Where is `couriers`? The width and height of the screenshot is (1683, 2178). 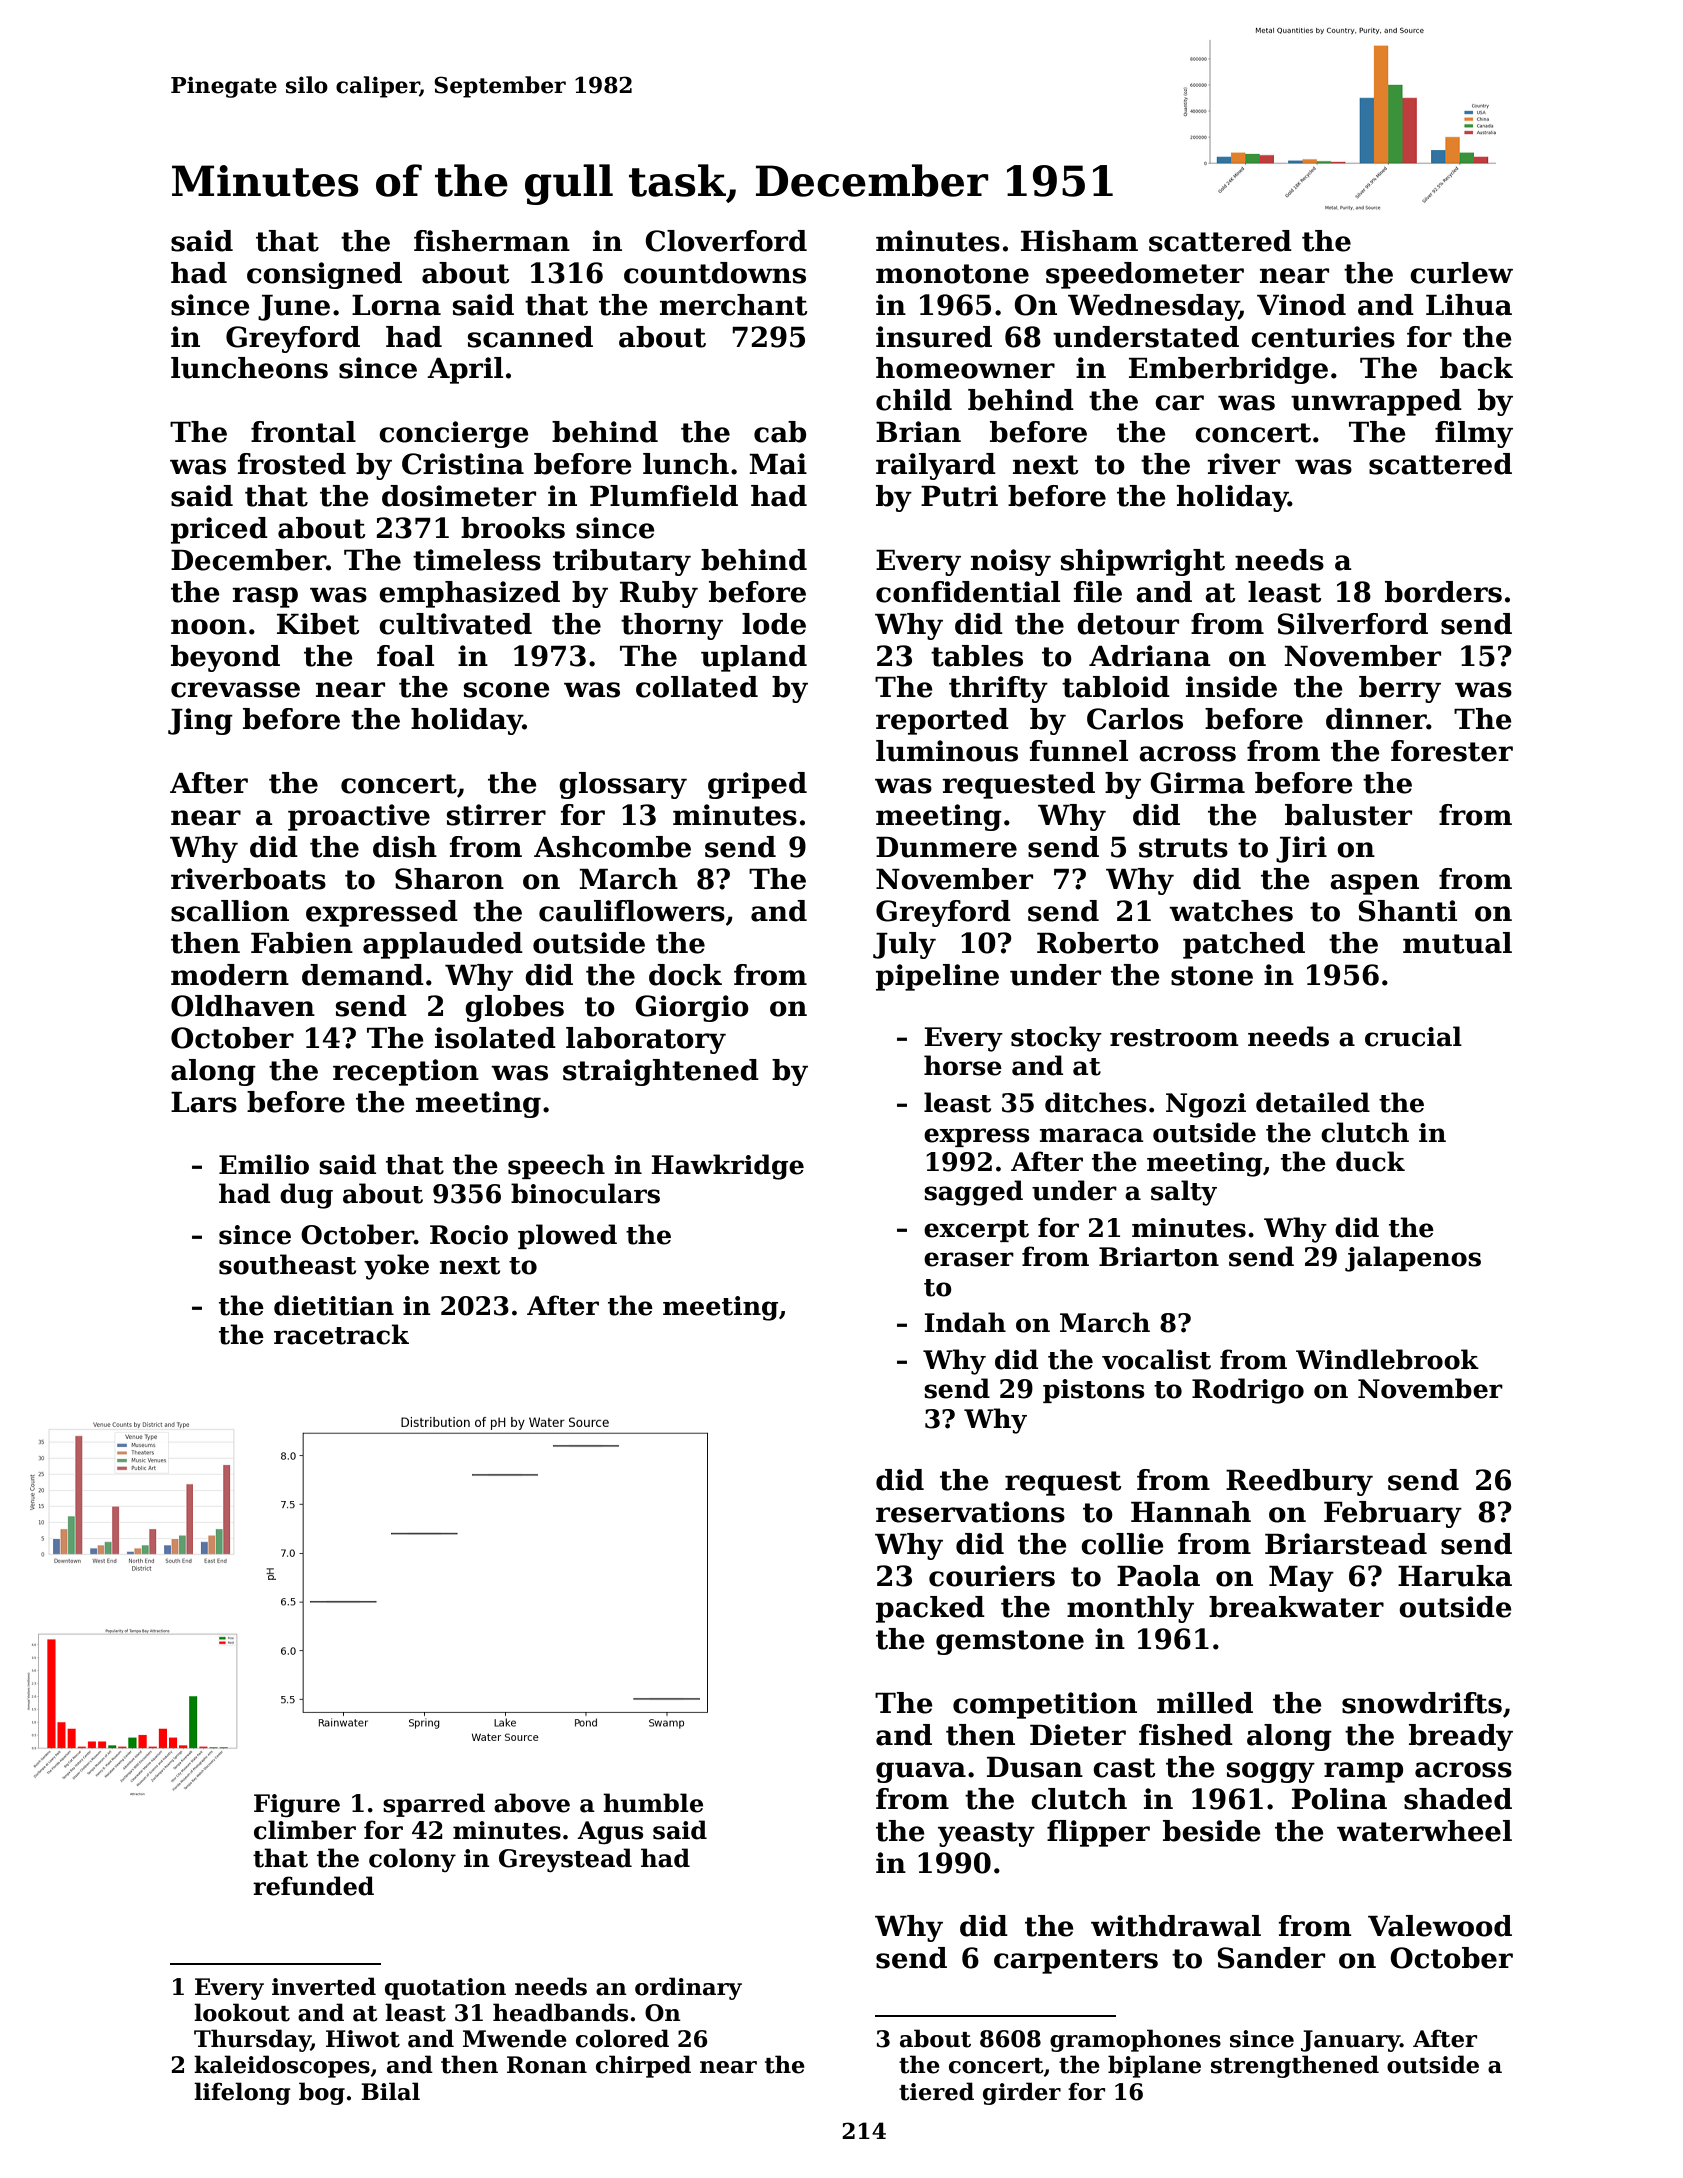
couriers is located at coordinates (992, 1576).
